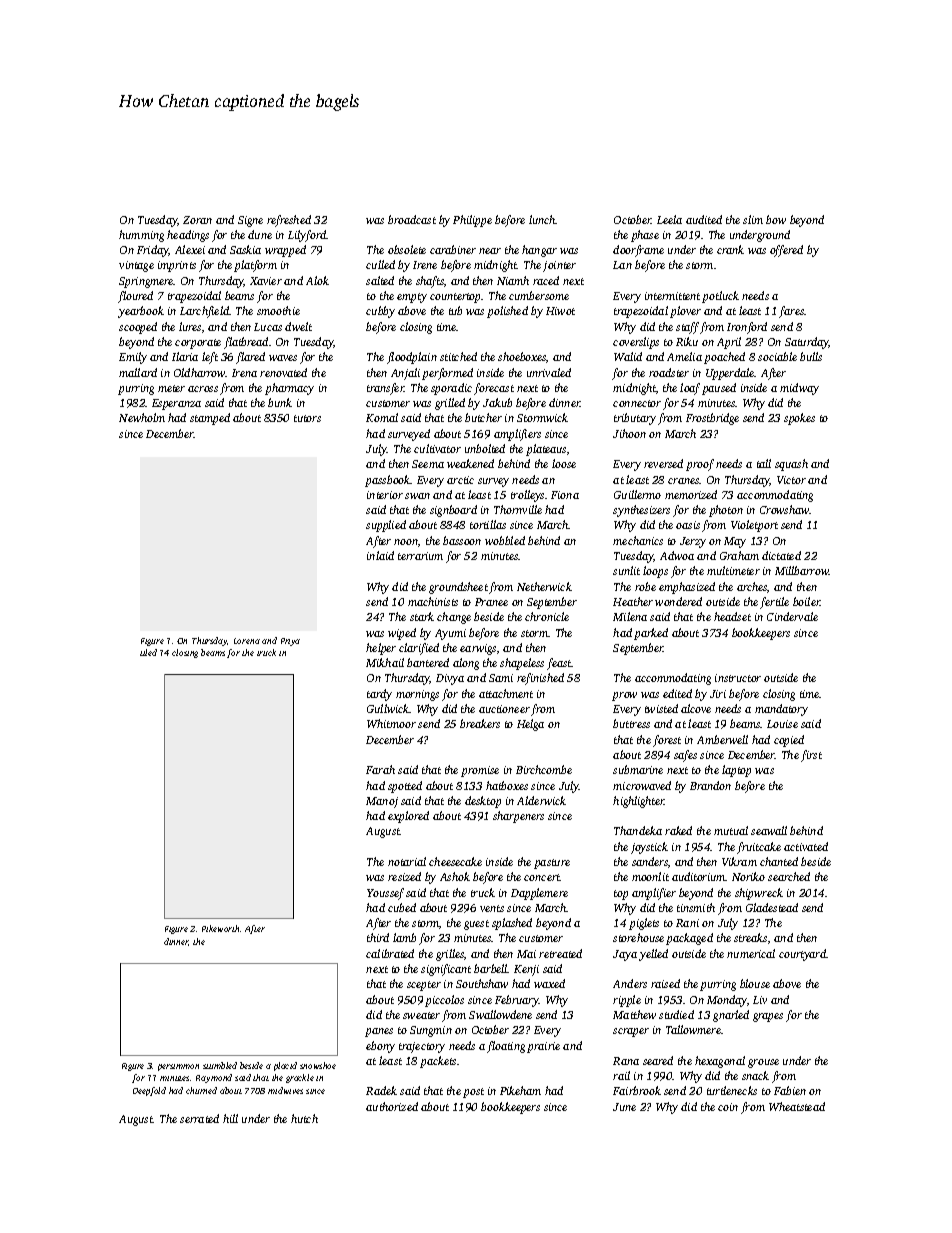  What do you see at coordinates (546, 450) in the document?
I see `plateaus` at bounding box center [546, 450].
